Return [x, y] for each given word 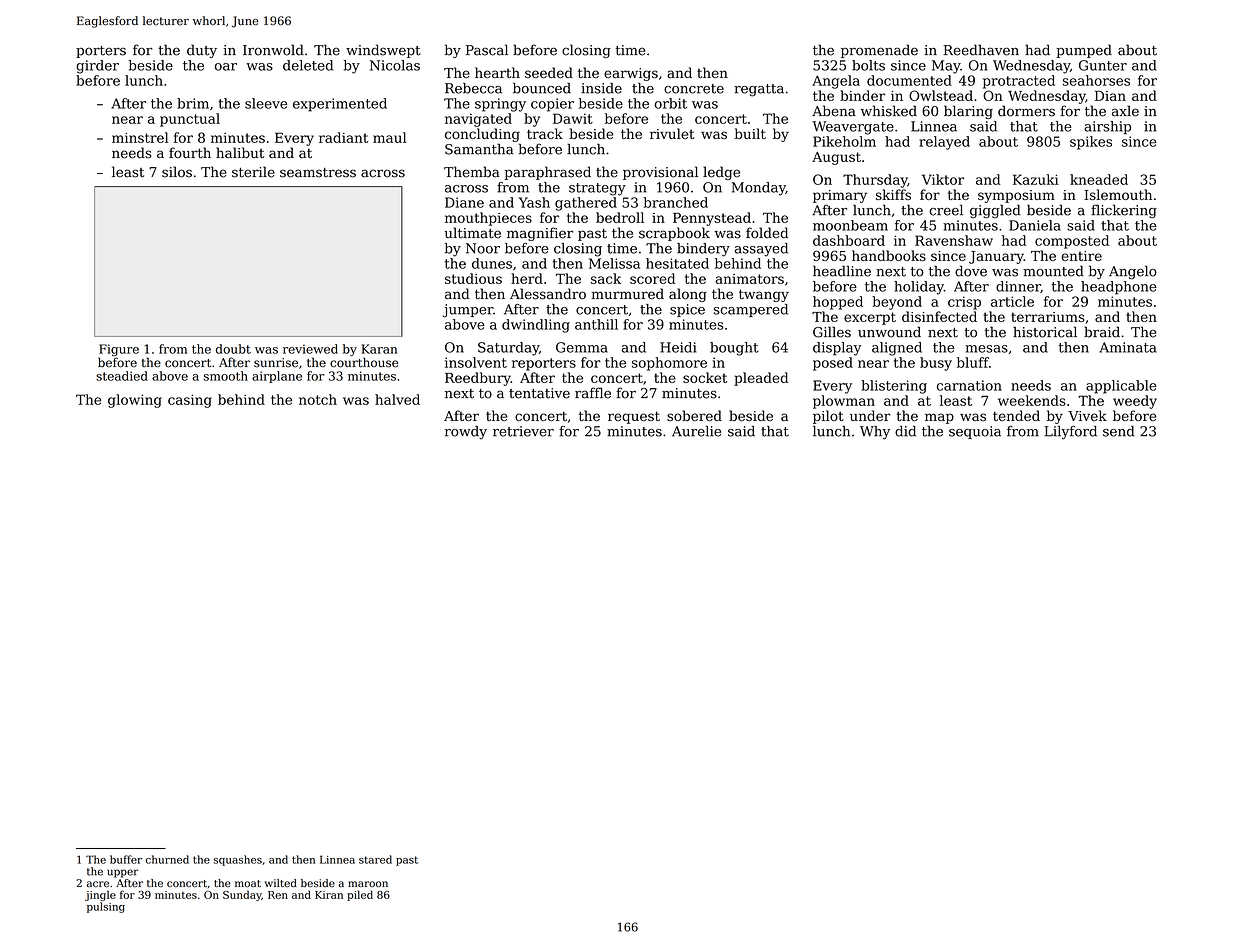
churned [167, 859]
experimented [340, 105]
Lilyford [1070, 432]
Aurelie [696, 431]
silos [177, 172]
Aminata [1127, 347]
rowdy [466, 433]
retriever [523, 431]
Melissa [614, 263]
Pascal [487, 50]
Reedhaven [981, 50]
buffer [126, 859]
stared [375, 859]
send [1119, 431]
